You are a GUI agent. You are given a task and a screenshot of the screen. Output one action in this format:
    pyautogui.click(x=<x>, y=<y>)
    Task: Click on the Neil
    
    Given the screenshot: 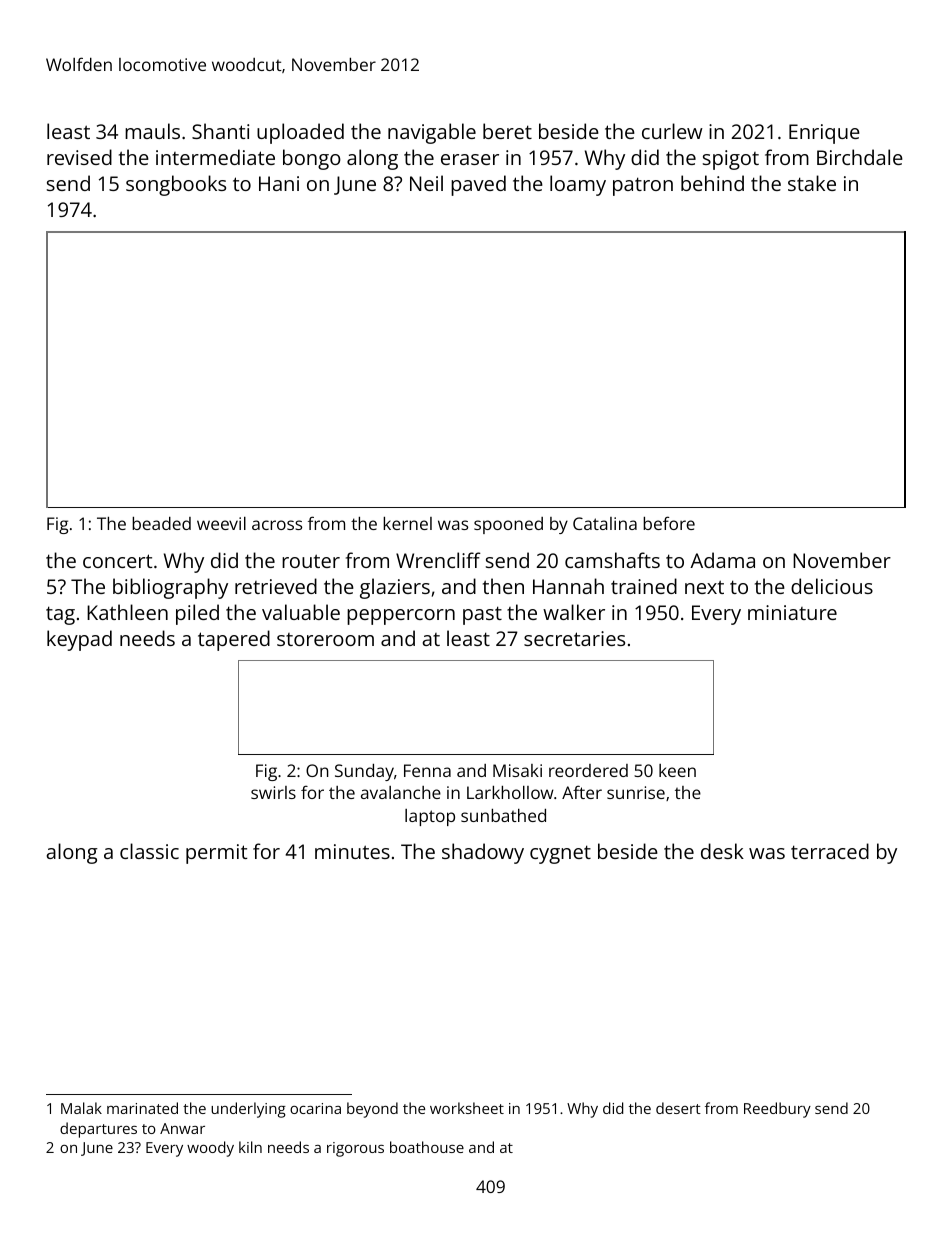 What is the action you would take?
    pyautogui.click(x=426, y=183)
